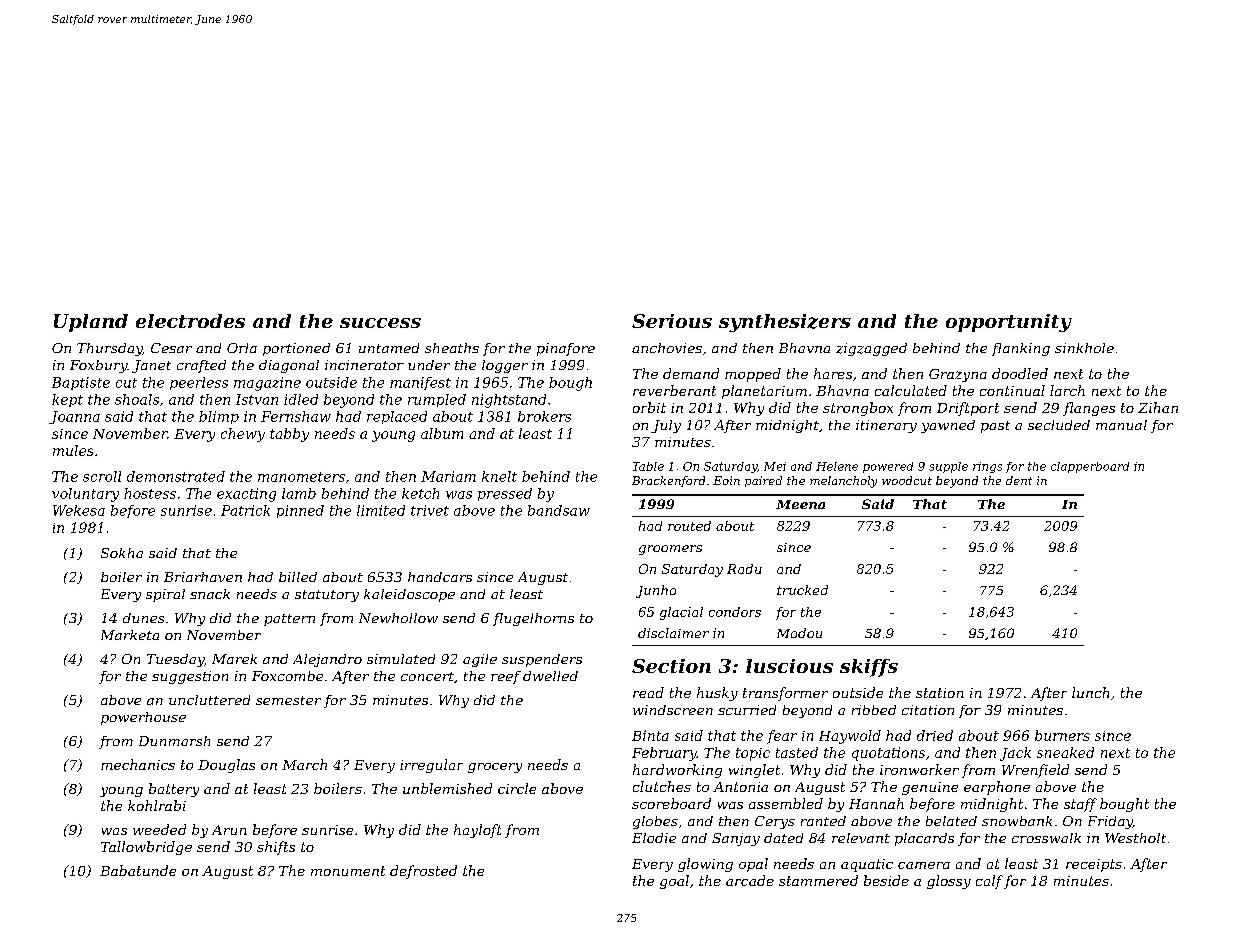 The width and height of the screenshot is (1233, 952). I want to click on Wrenfield, so click(1035, 771).
